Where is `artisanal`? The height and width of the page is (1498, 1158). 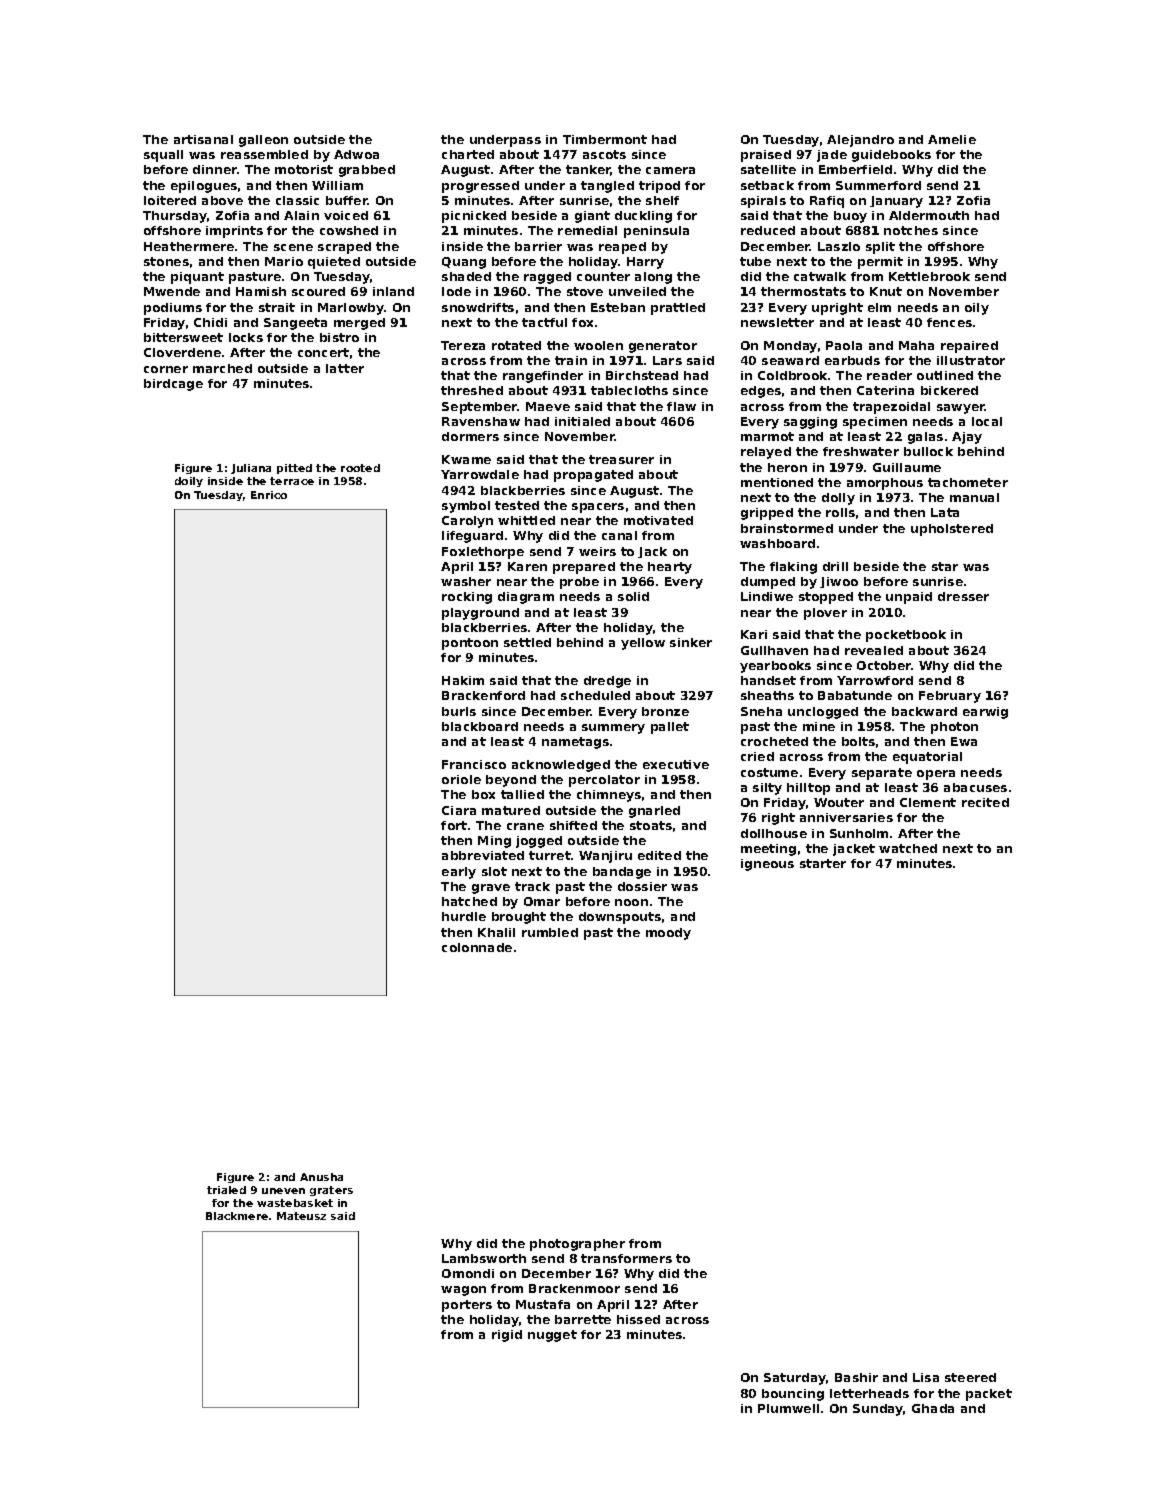 artisanal is located at coordinates (203, 139).
